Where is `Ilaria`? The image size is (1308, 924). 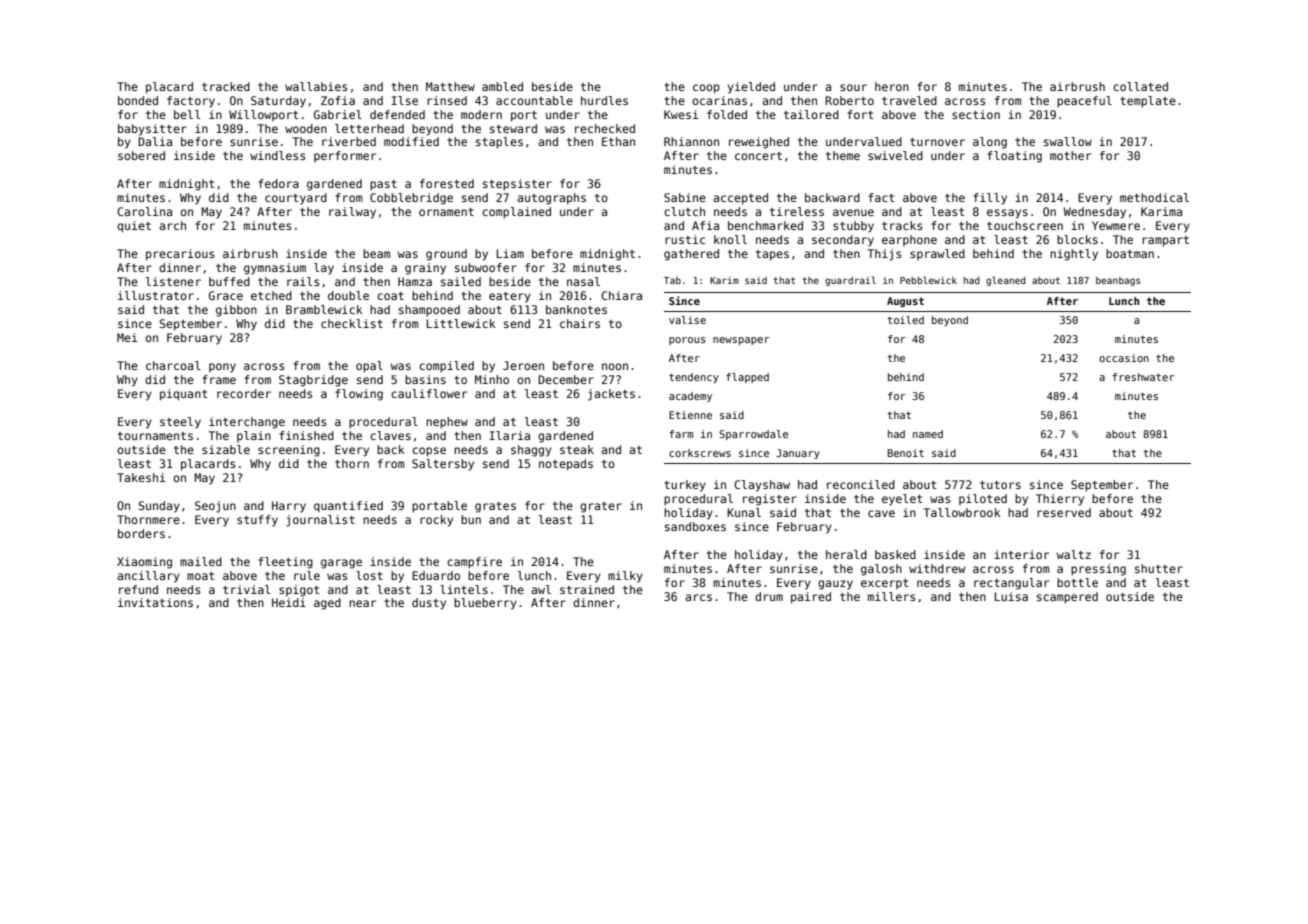
Ilaria is located at coordinates (509, 435).
